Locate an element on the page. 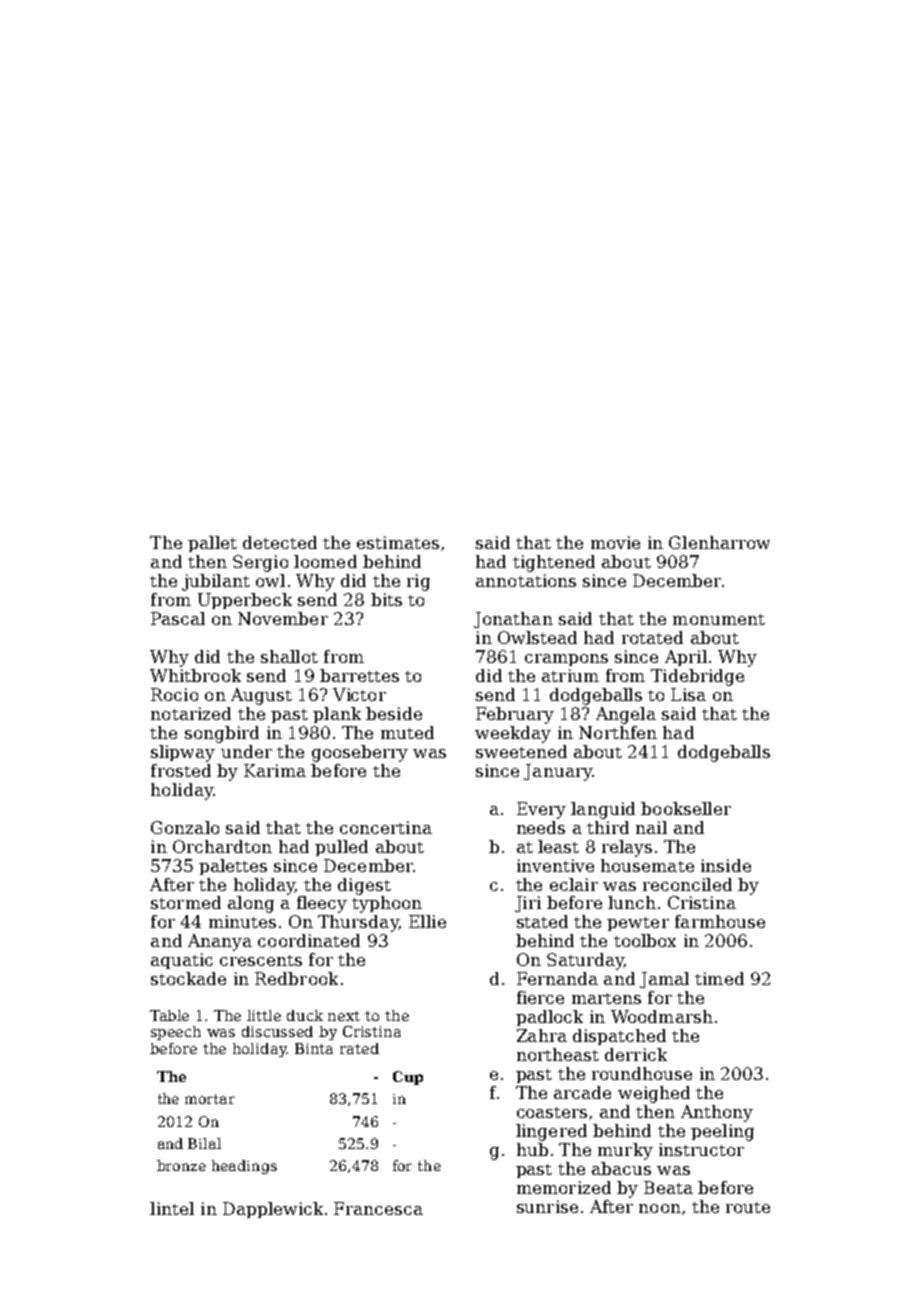 Image resolution: width=924 pixels, height=1311 pixels. Woodmarsh is located at coordinates (662, 1016).
